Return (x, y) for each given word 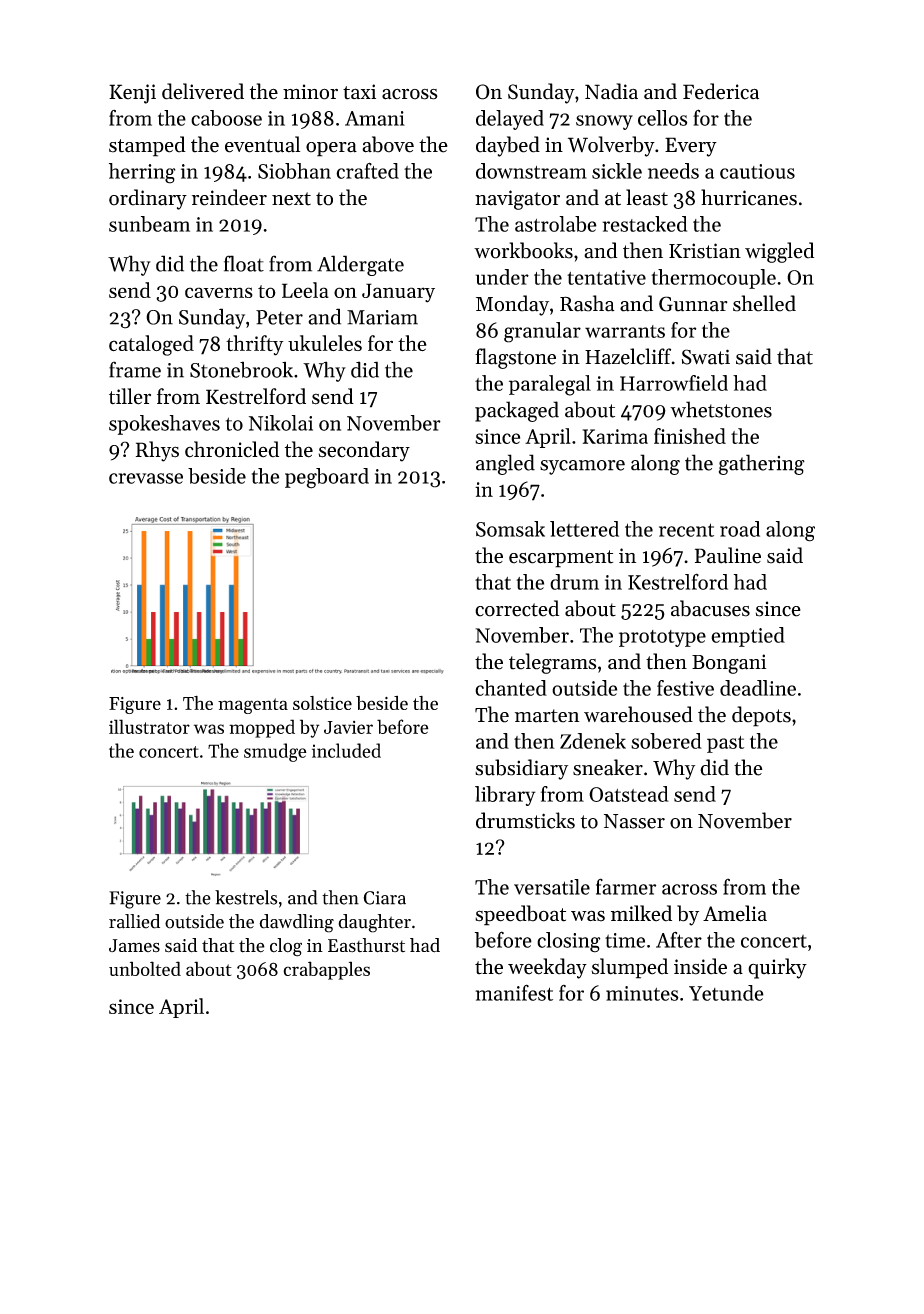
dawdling (296, 923)
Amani (375, 118)
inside (700, 966)
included (346, 750)
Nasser (634, 821)
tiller (130, 396)
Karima (615, 436)
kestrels (246, 897)
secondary (364, 451)
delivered (203, 91)
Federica (721, 91)
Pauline (728, 555)
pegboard (327, 478)
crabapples (326, 970)
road (740, 529)
